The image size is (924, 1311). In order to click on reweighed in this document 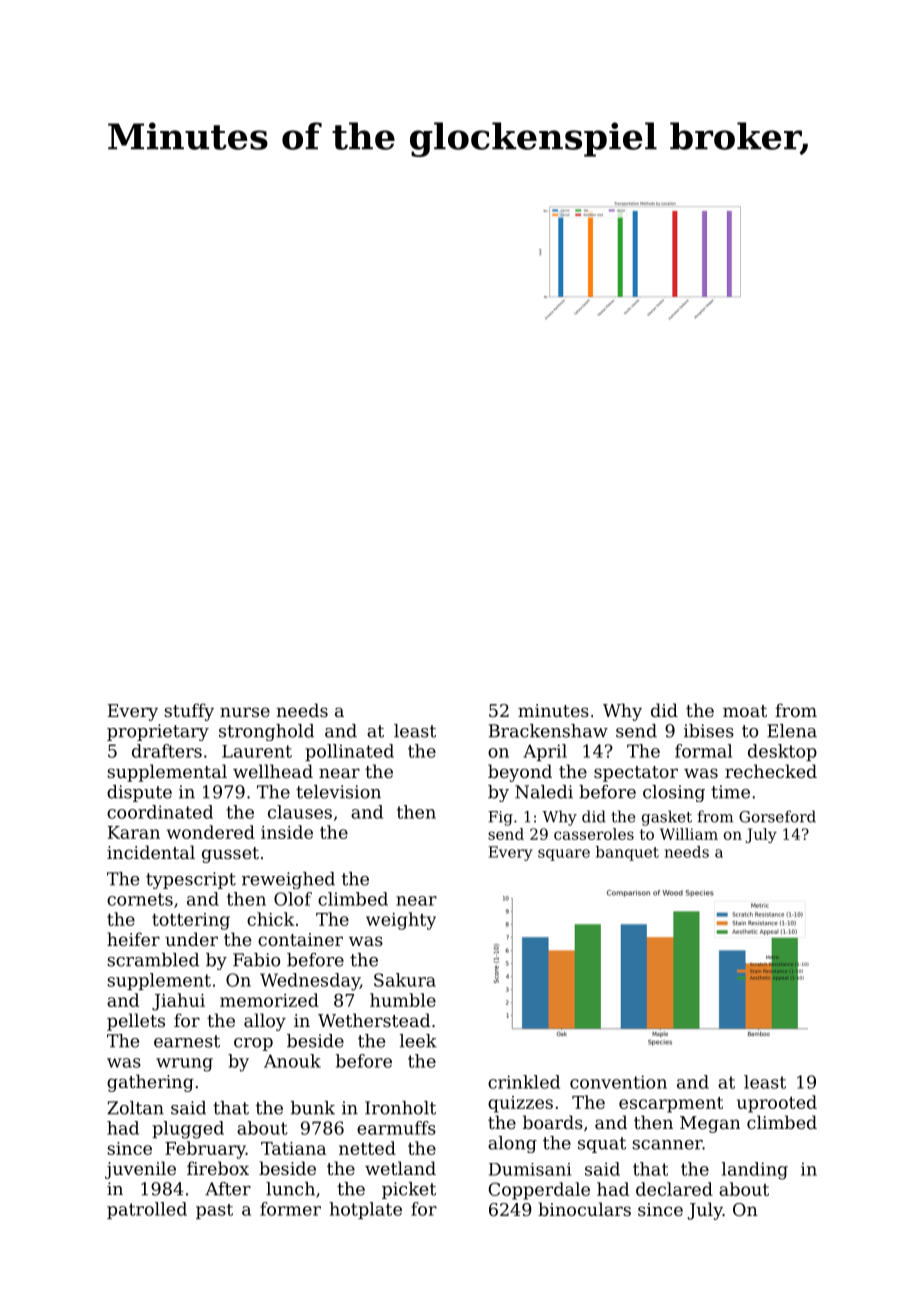, I will do `click(288, 880)`.
